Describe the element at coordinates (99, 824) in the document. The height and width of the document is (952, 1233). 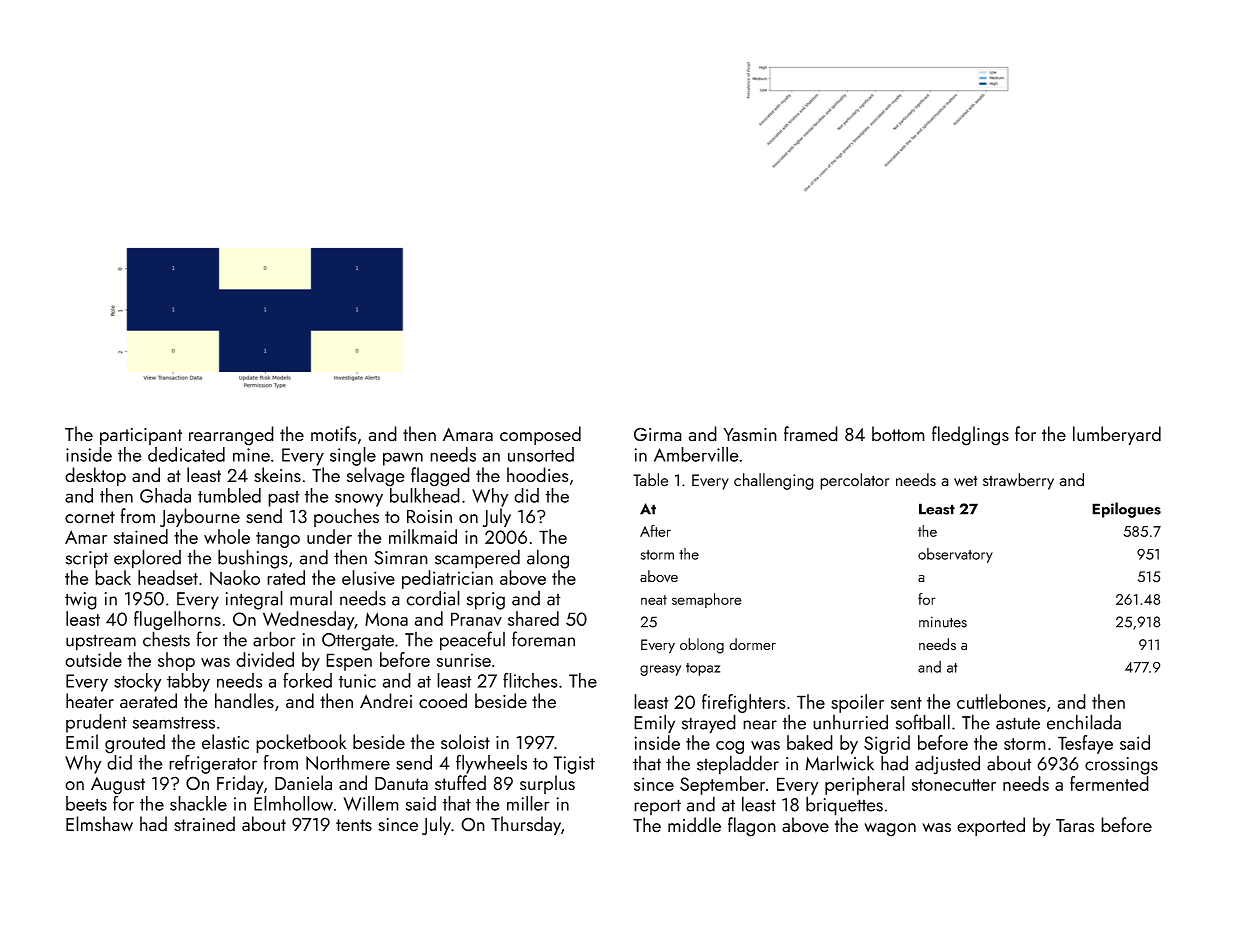
I see `Elmshaw` at that location.
